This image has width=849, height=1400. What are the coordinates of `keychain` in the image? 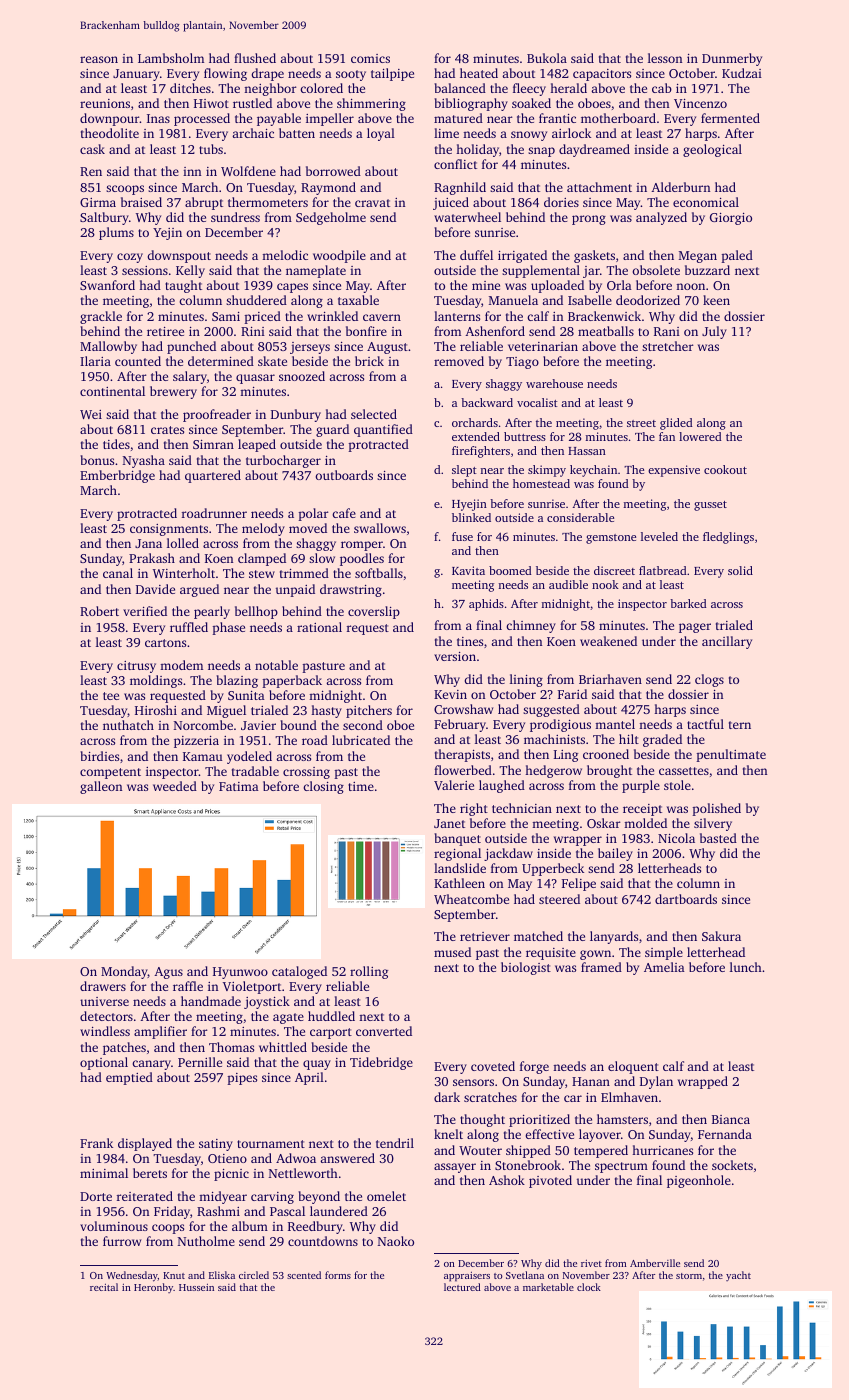 It's located at (593, 471).
